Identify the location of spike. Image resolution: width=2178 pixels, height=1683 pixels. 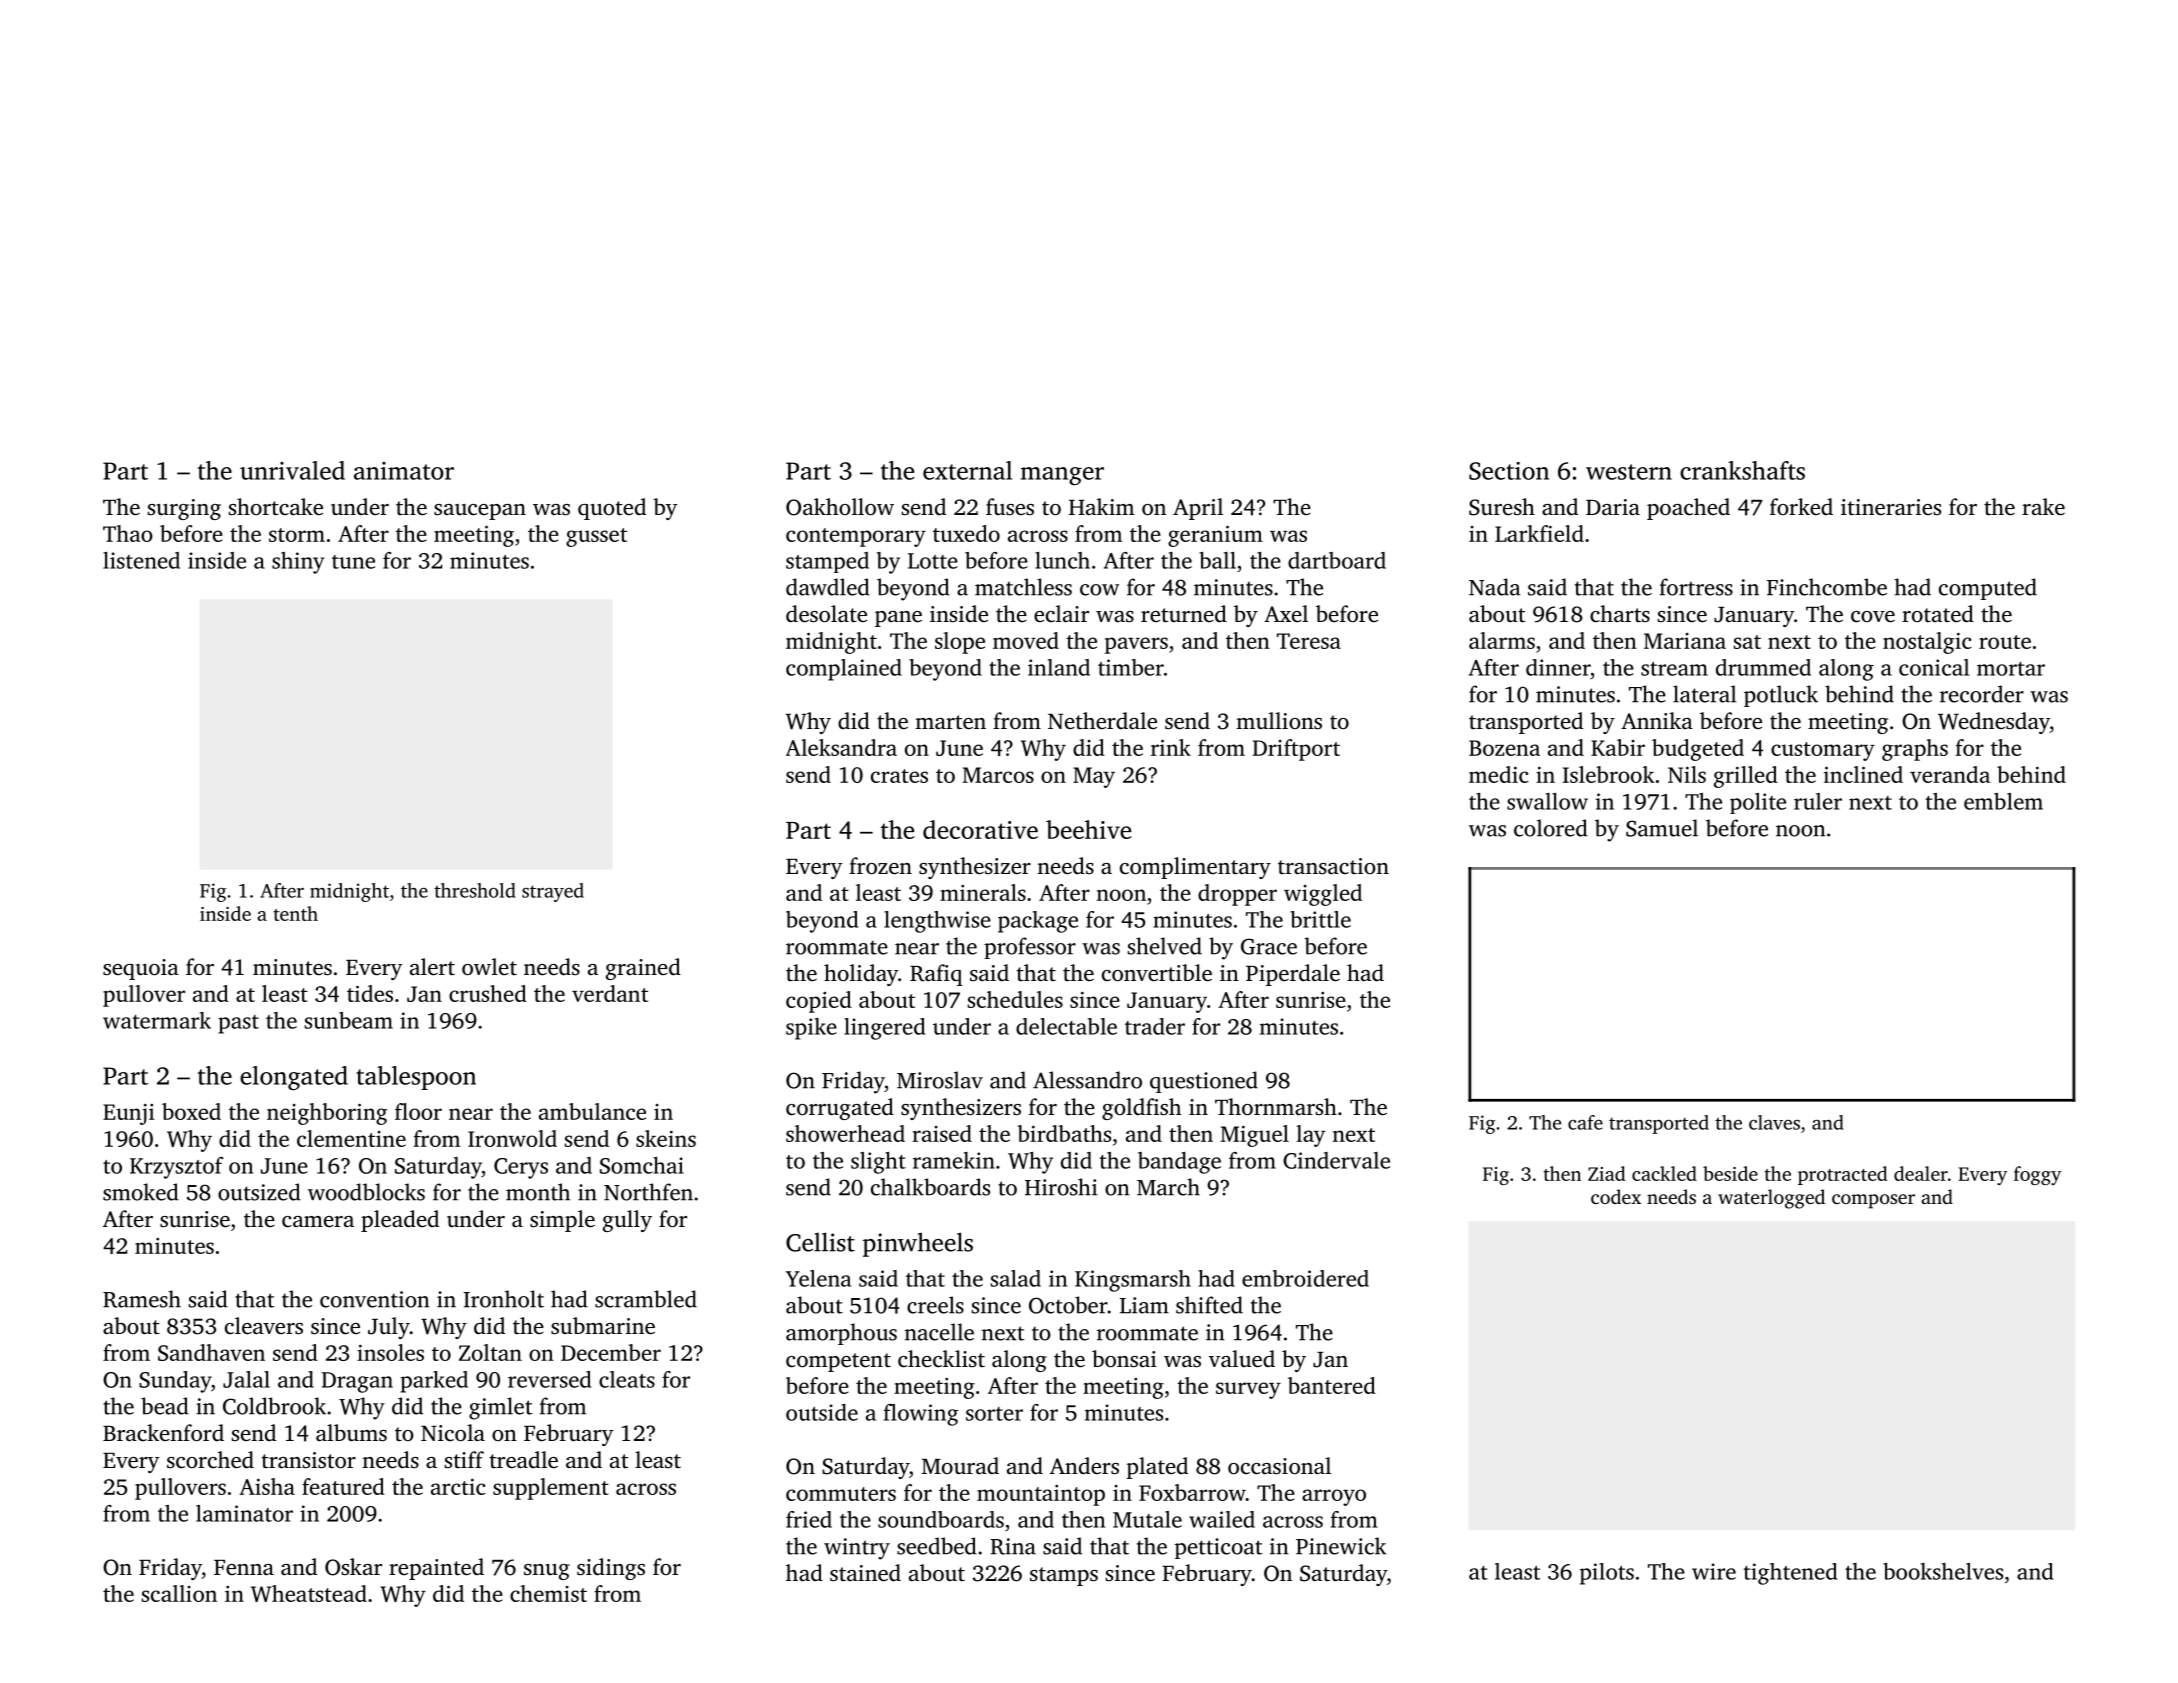
(811, 1029).
